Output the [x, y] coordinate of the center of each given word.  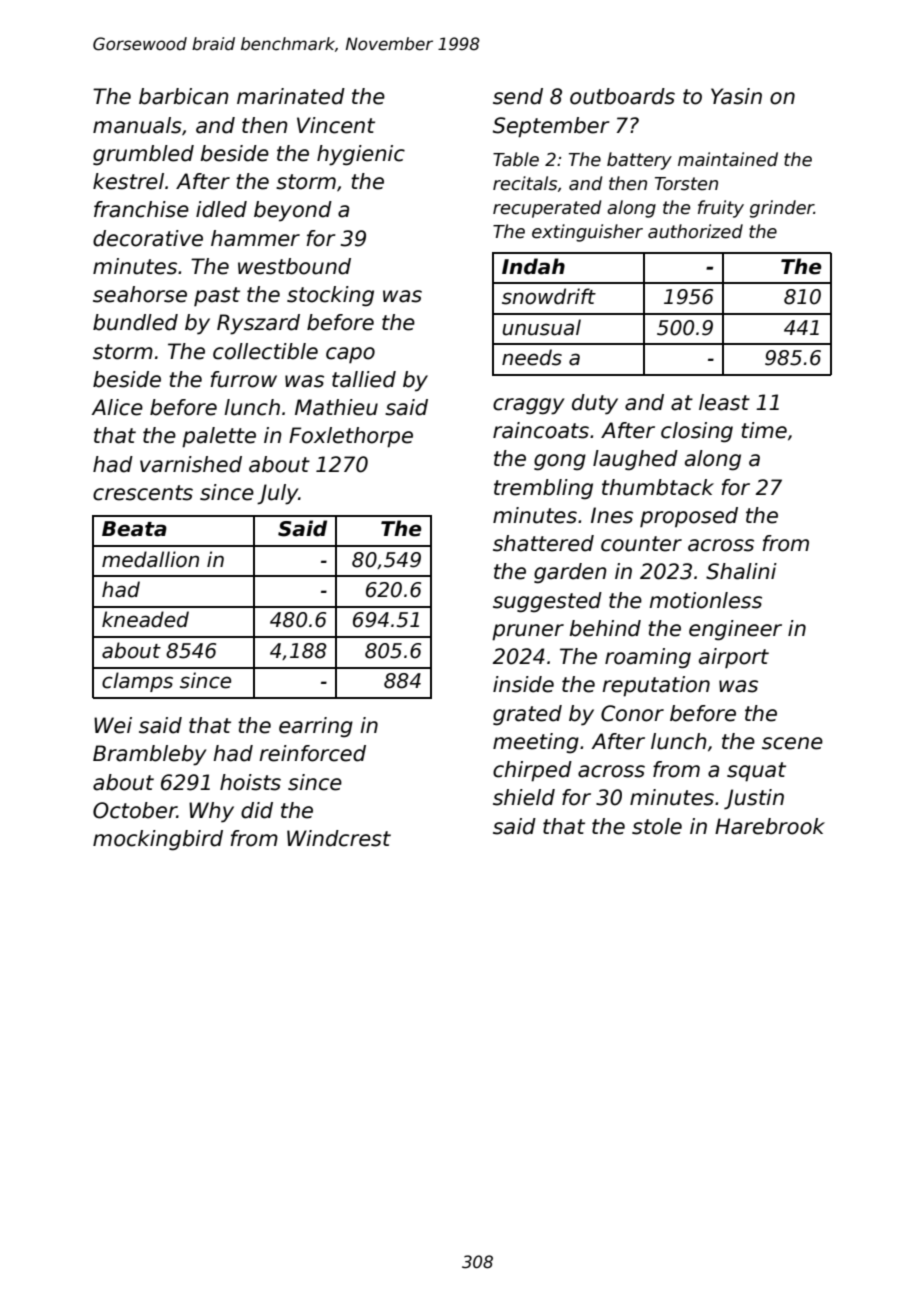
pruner [528, 632]
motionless [705, 600]
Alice [117, 407]
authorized [695, 231]
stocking [330, 296]
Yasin [736, 96]
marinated [291, 96]
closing [697, 432]
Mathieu [336, 407]
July [277, 494]
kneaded [145, 619]
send [518, 96]
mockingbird [158, 840]
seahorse [140, 294]
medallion [150, 559]
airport [734, 658]
